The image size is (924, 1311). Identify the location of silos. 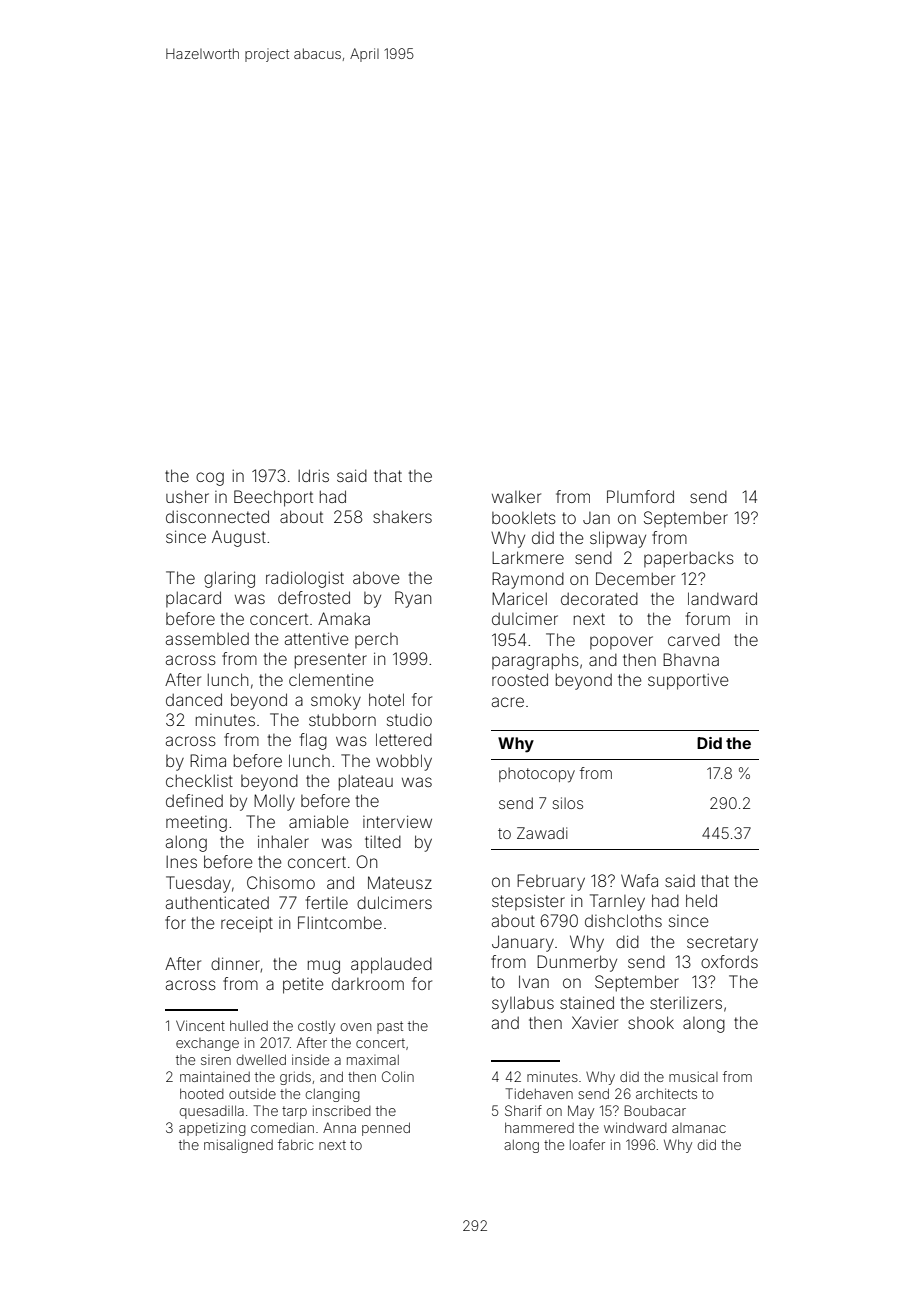
(567, 803).
